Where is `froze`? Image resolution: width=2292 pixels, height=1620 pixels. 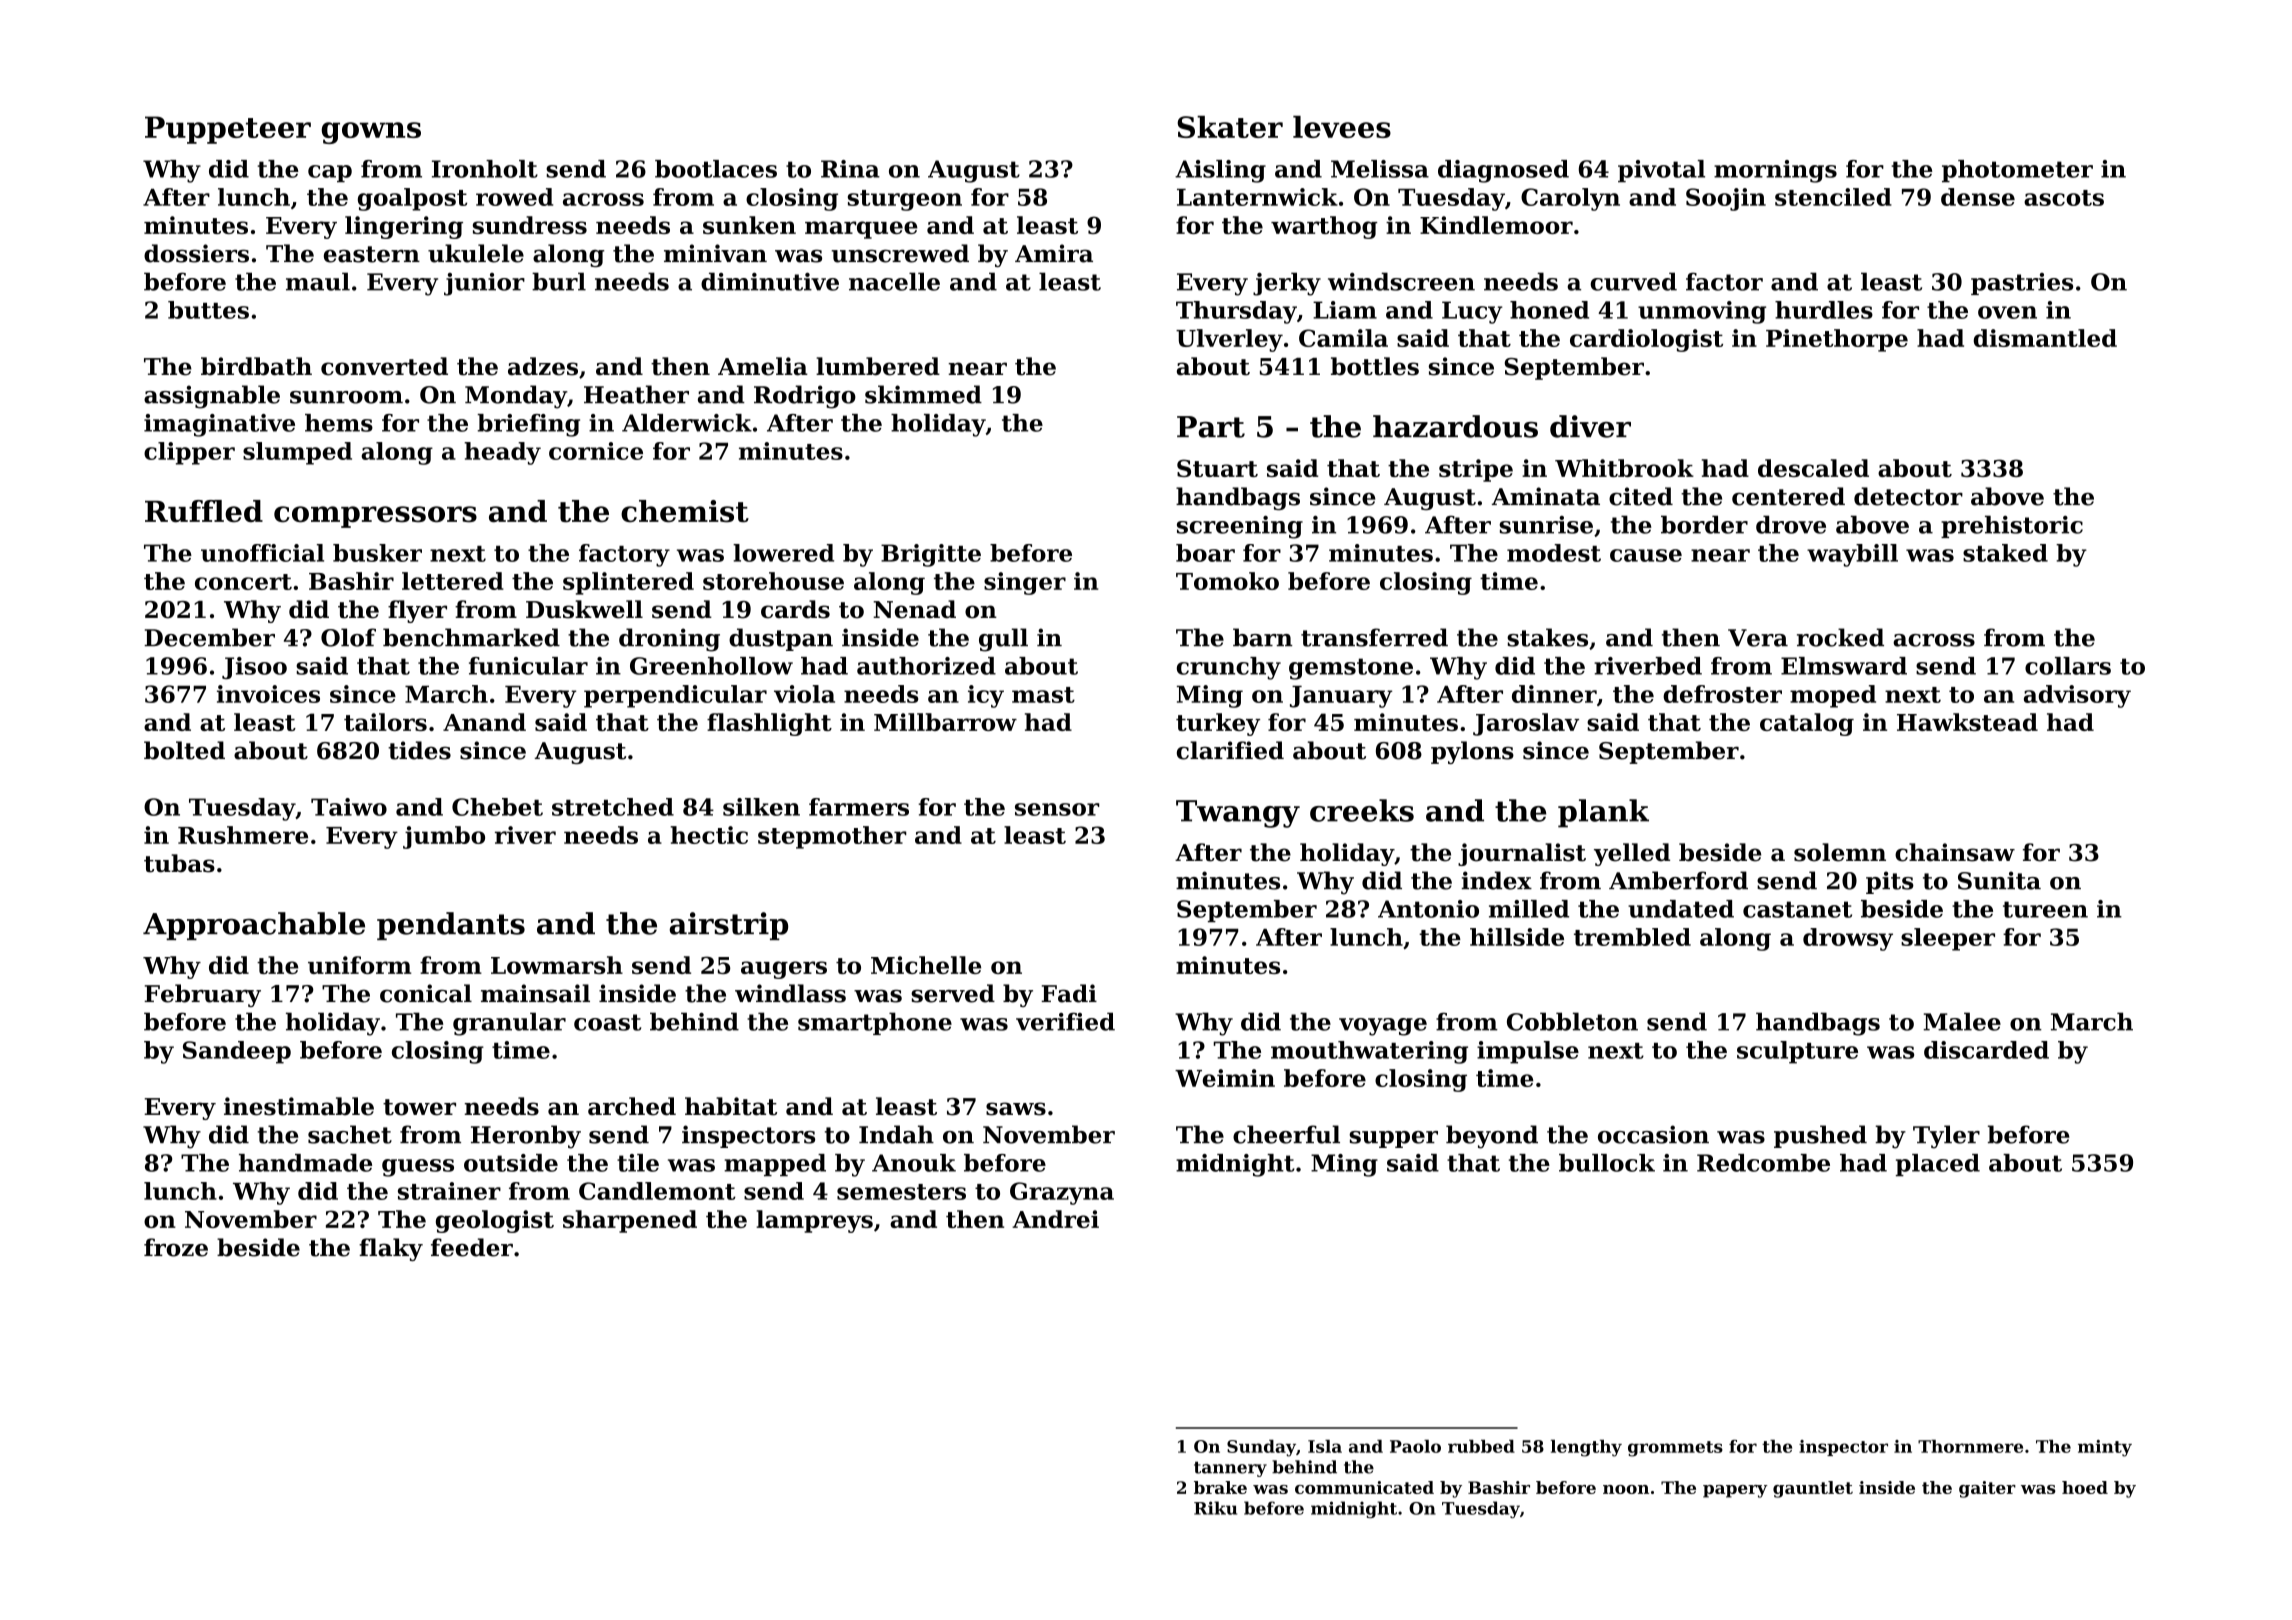
froze is located at coordinates (176, 1247).
